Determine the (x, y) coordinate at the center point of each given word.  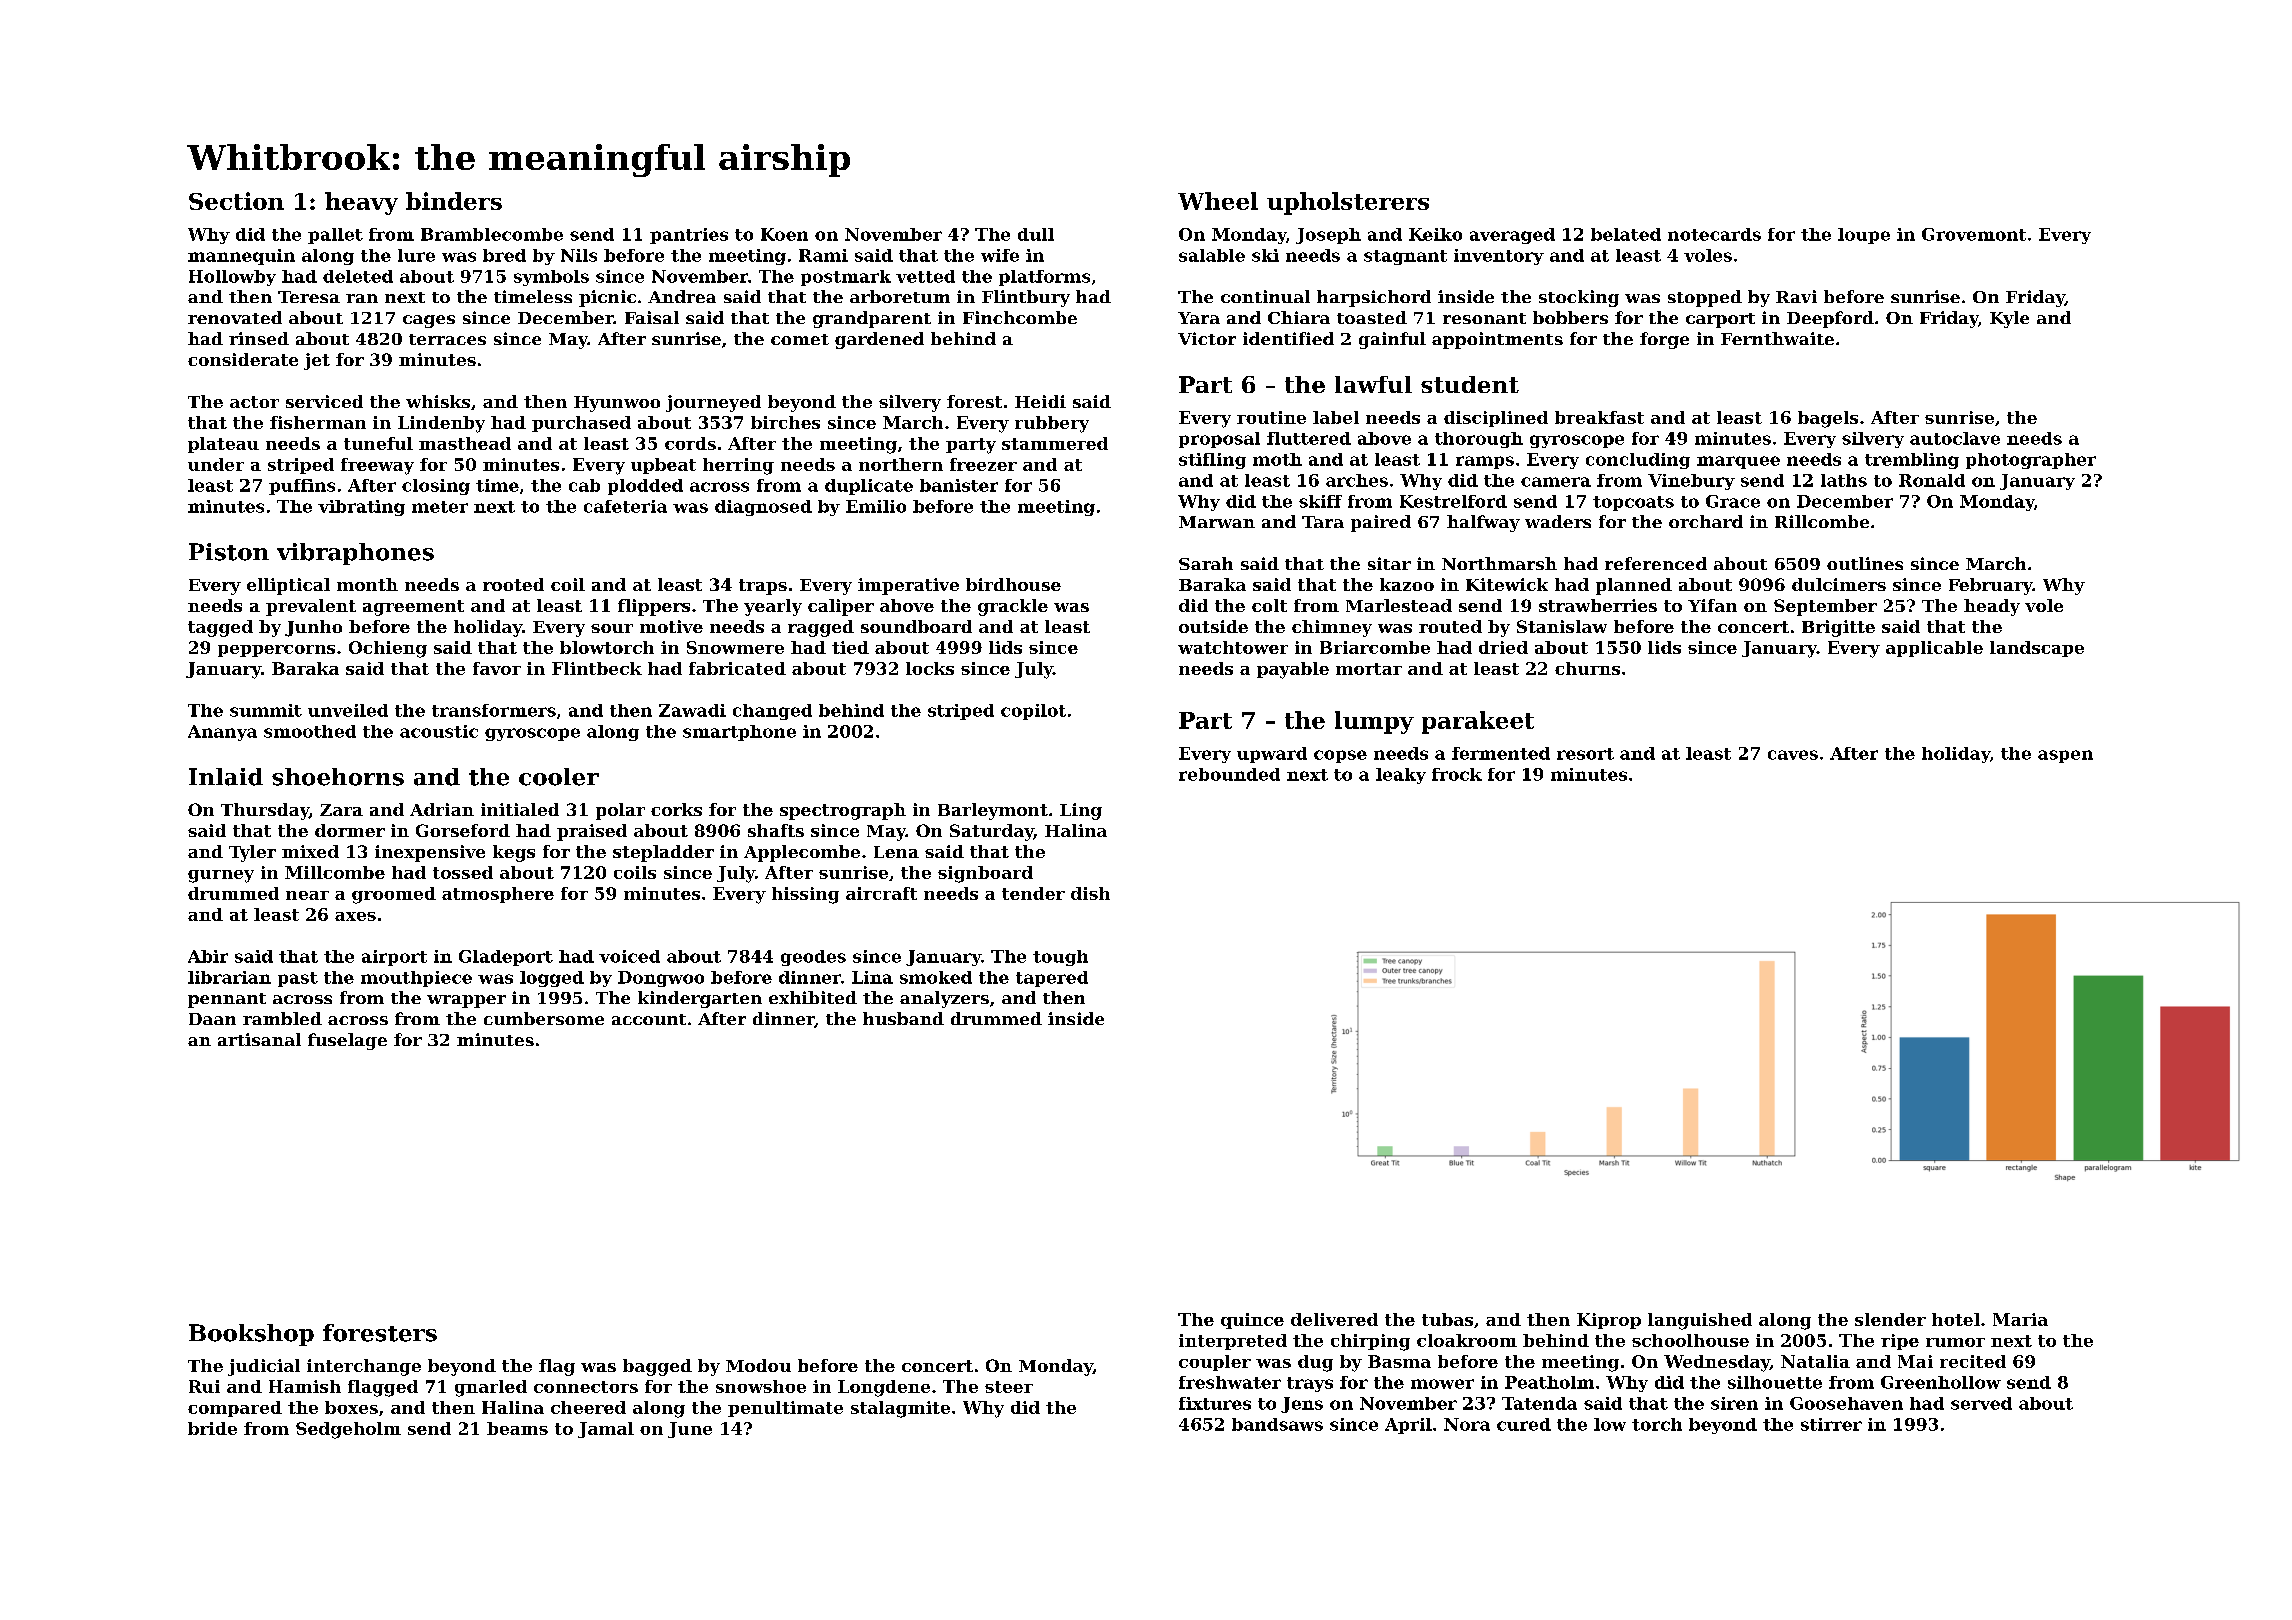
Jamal (606, 1430)
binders (454, 201)
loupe (1864, 236)
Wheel (1218, 201)
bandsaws (1277, 1424)
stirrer (1831, 1424)
